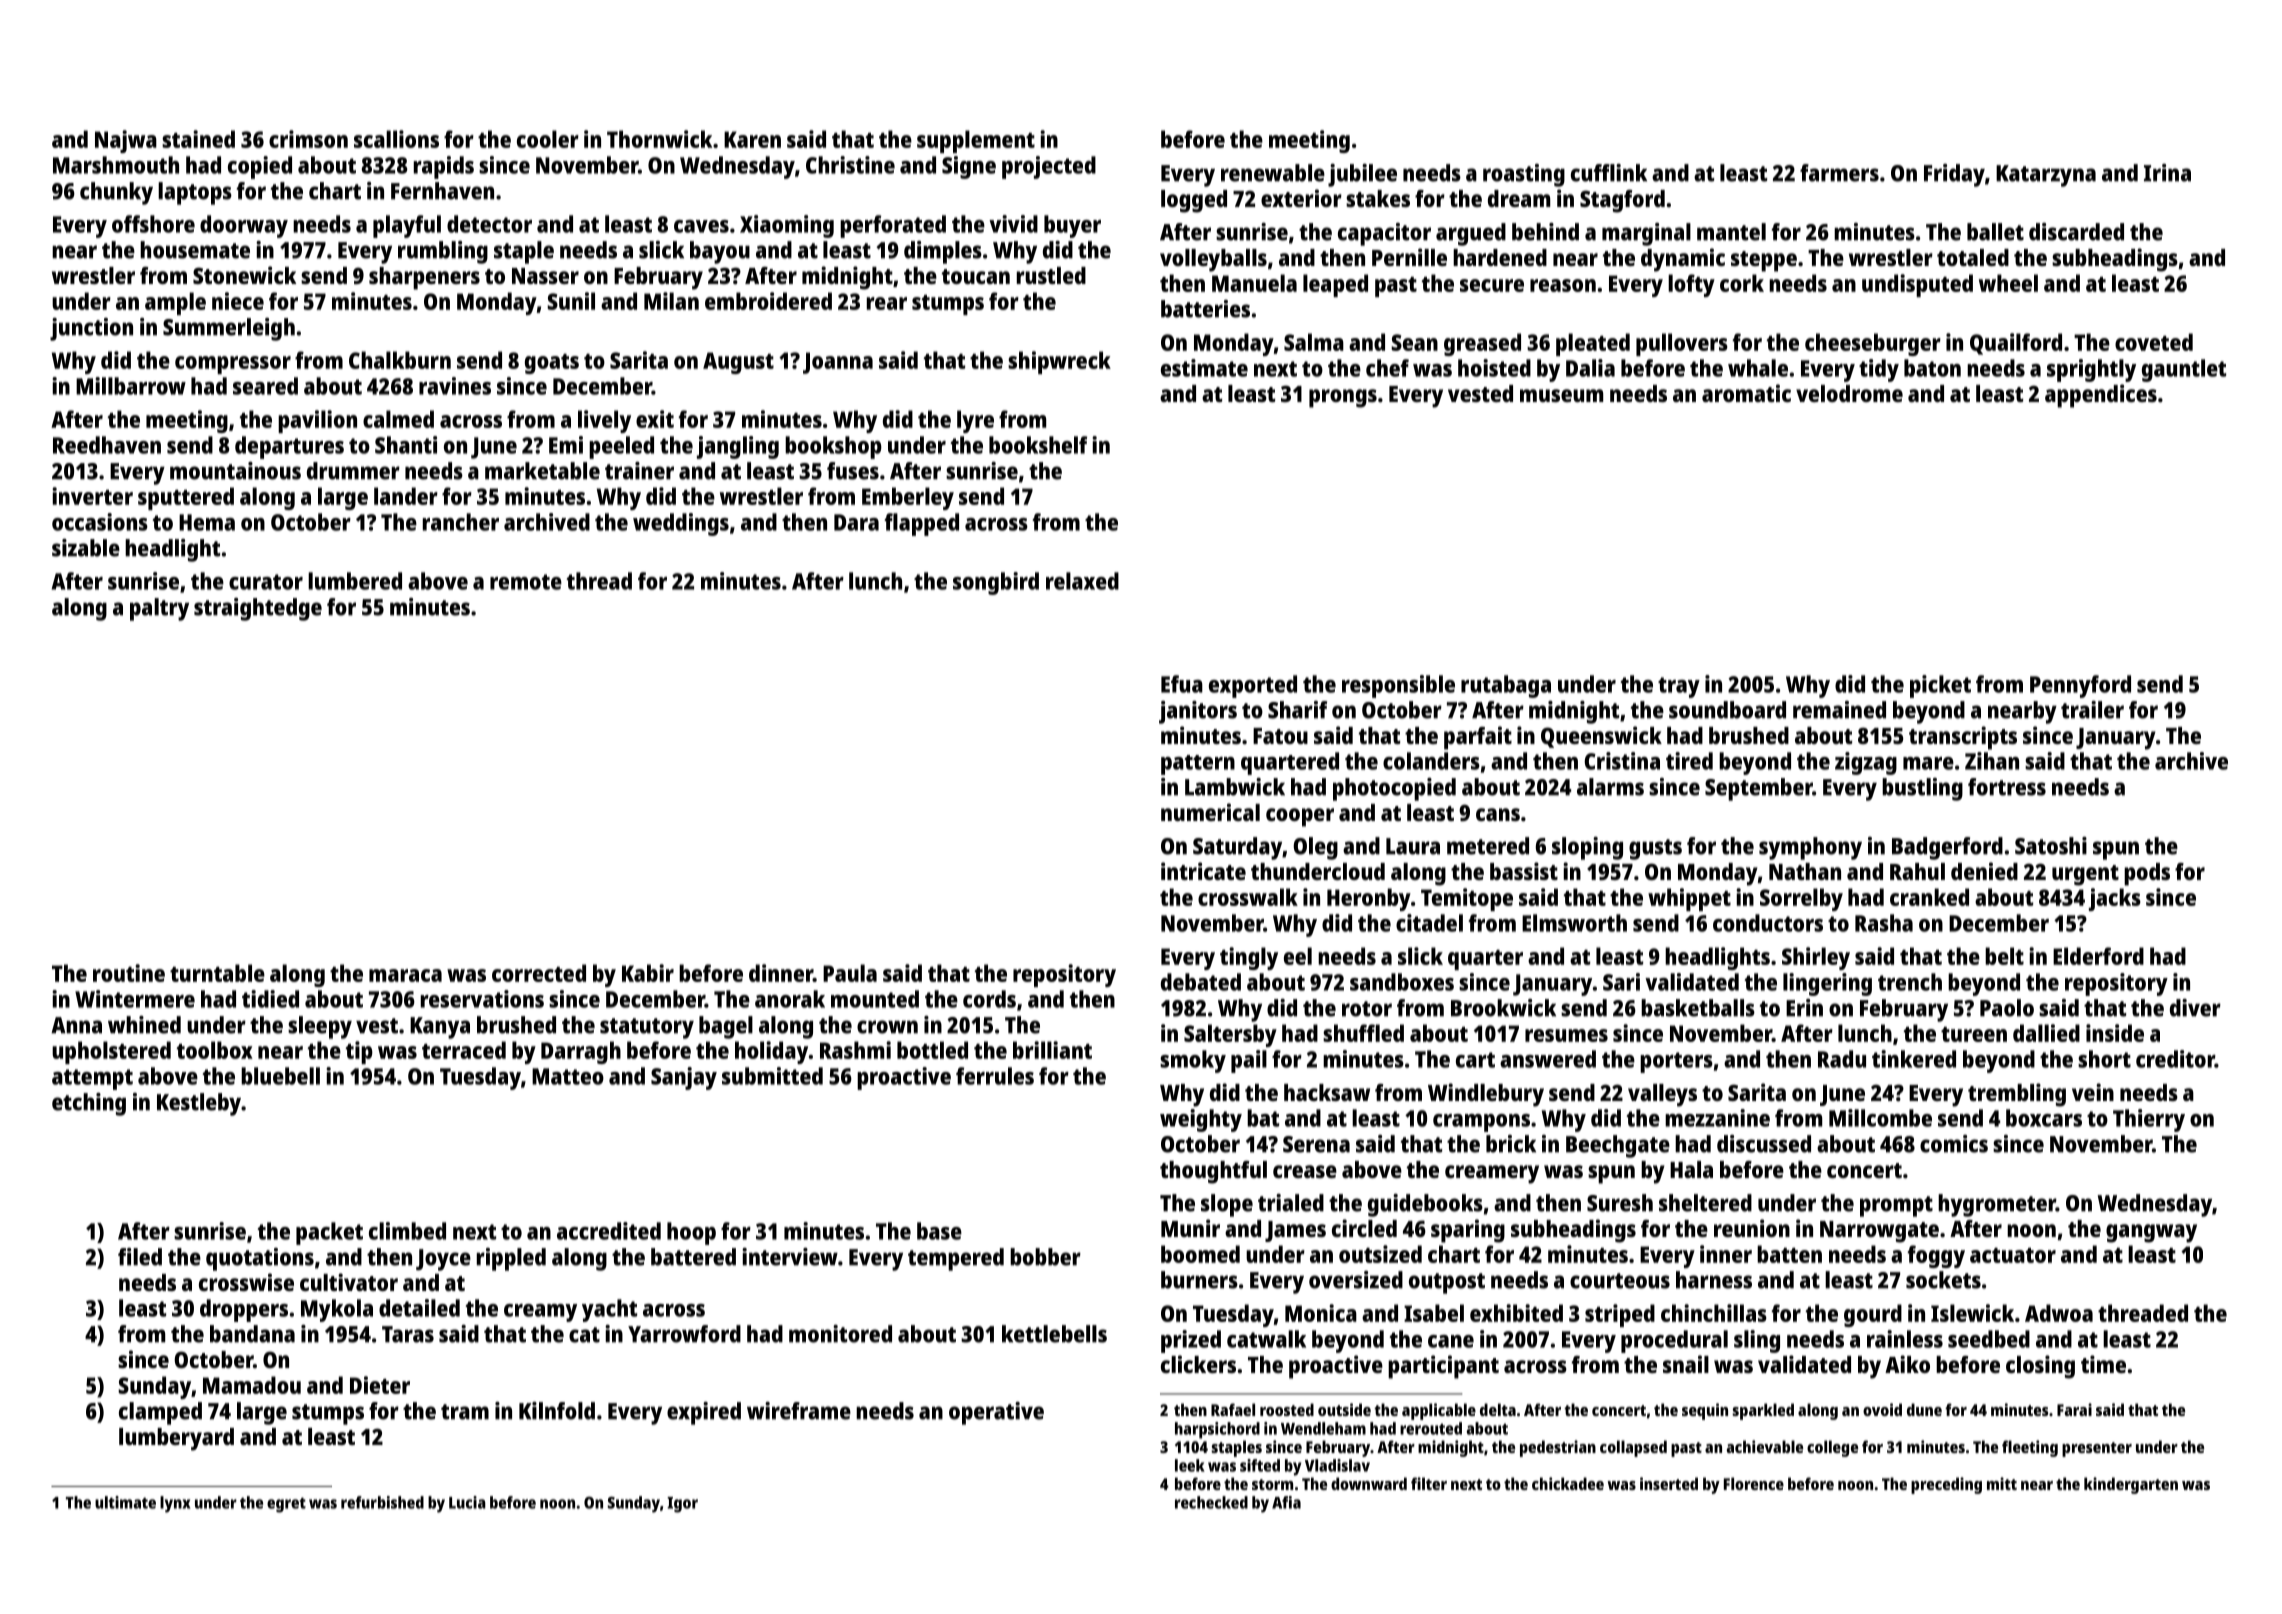 The width and height of the page is (2282, 1614). What do you see at coordinates (2076, 232) in the page?
I see `discarded` at bounding box center [2076, 232].
